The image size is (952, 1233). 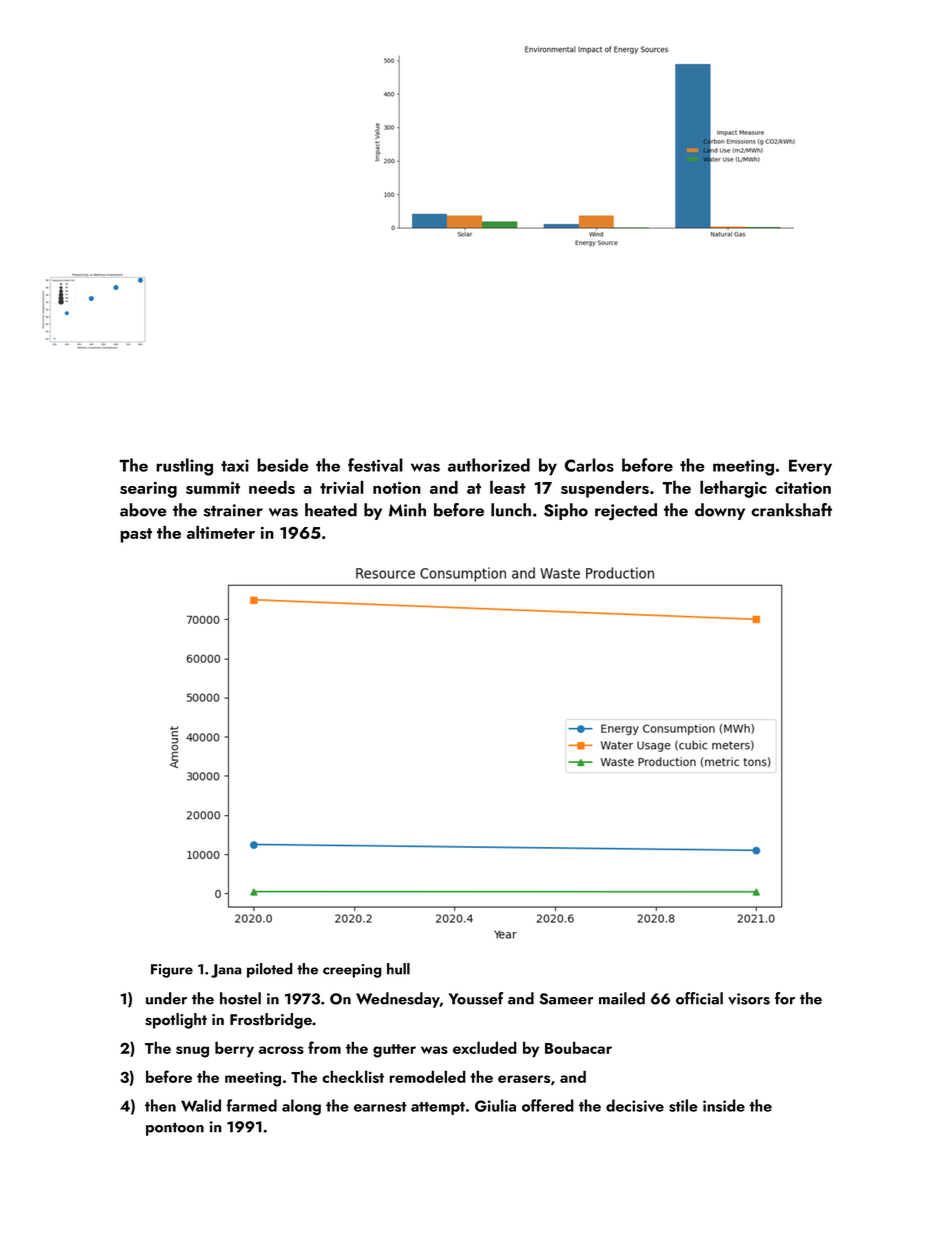 What do you see at coordinates (578, 1047) in the screenshot?
I see `Boubacar` at bounding box center [578, 1047].
